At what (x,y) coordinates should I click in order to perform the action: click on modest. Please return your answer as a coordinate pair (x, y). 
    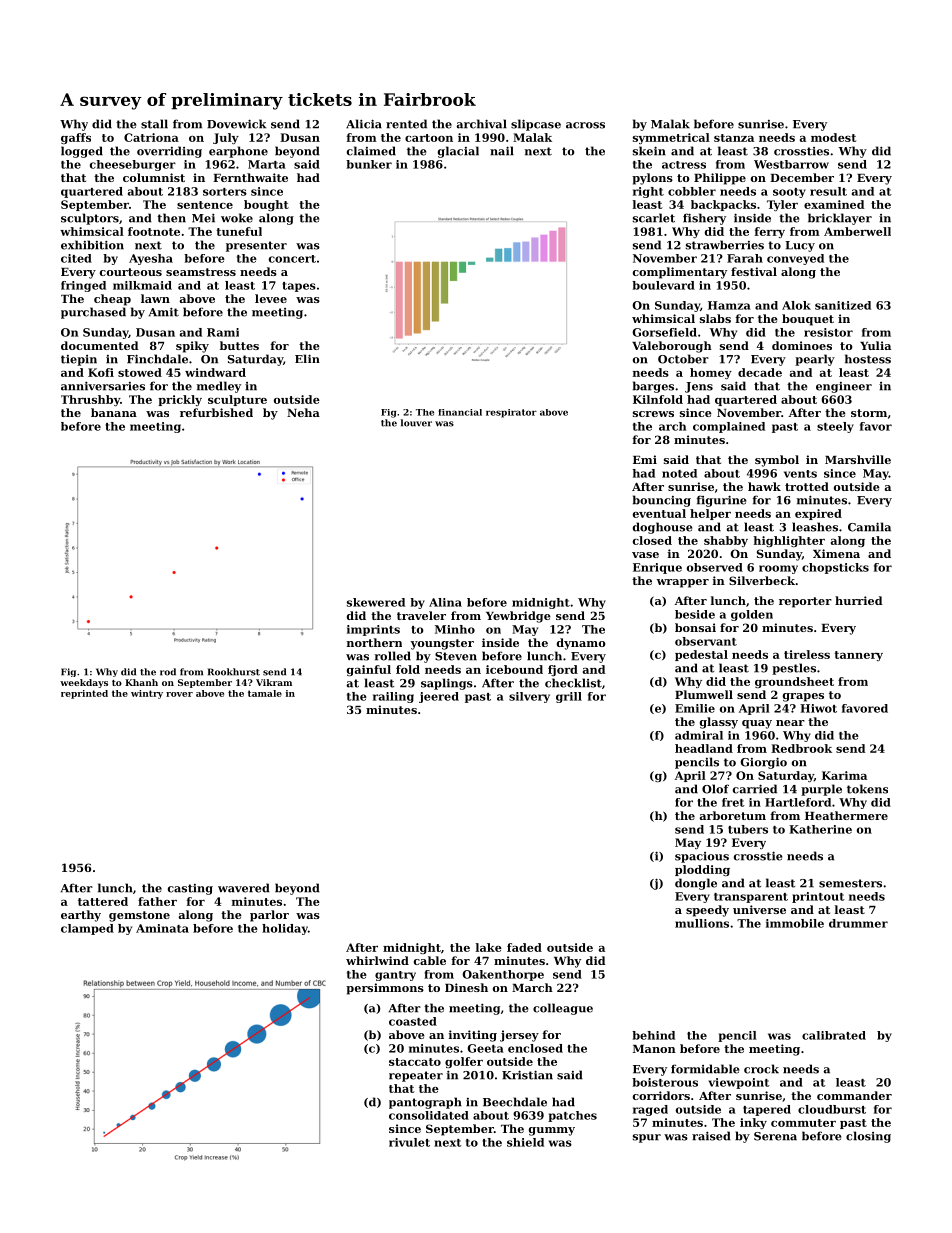
    Looking at the image, I should click on (833, 137).
